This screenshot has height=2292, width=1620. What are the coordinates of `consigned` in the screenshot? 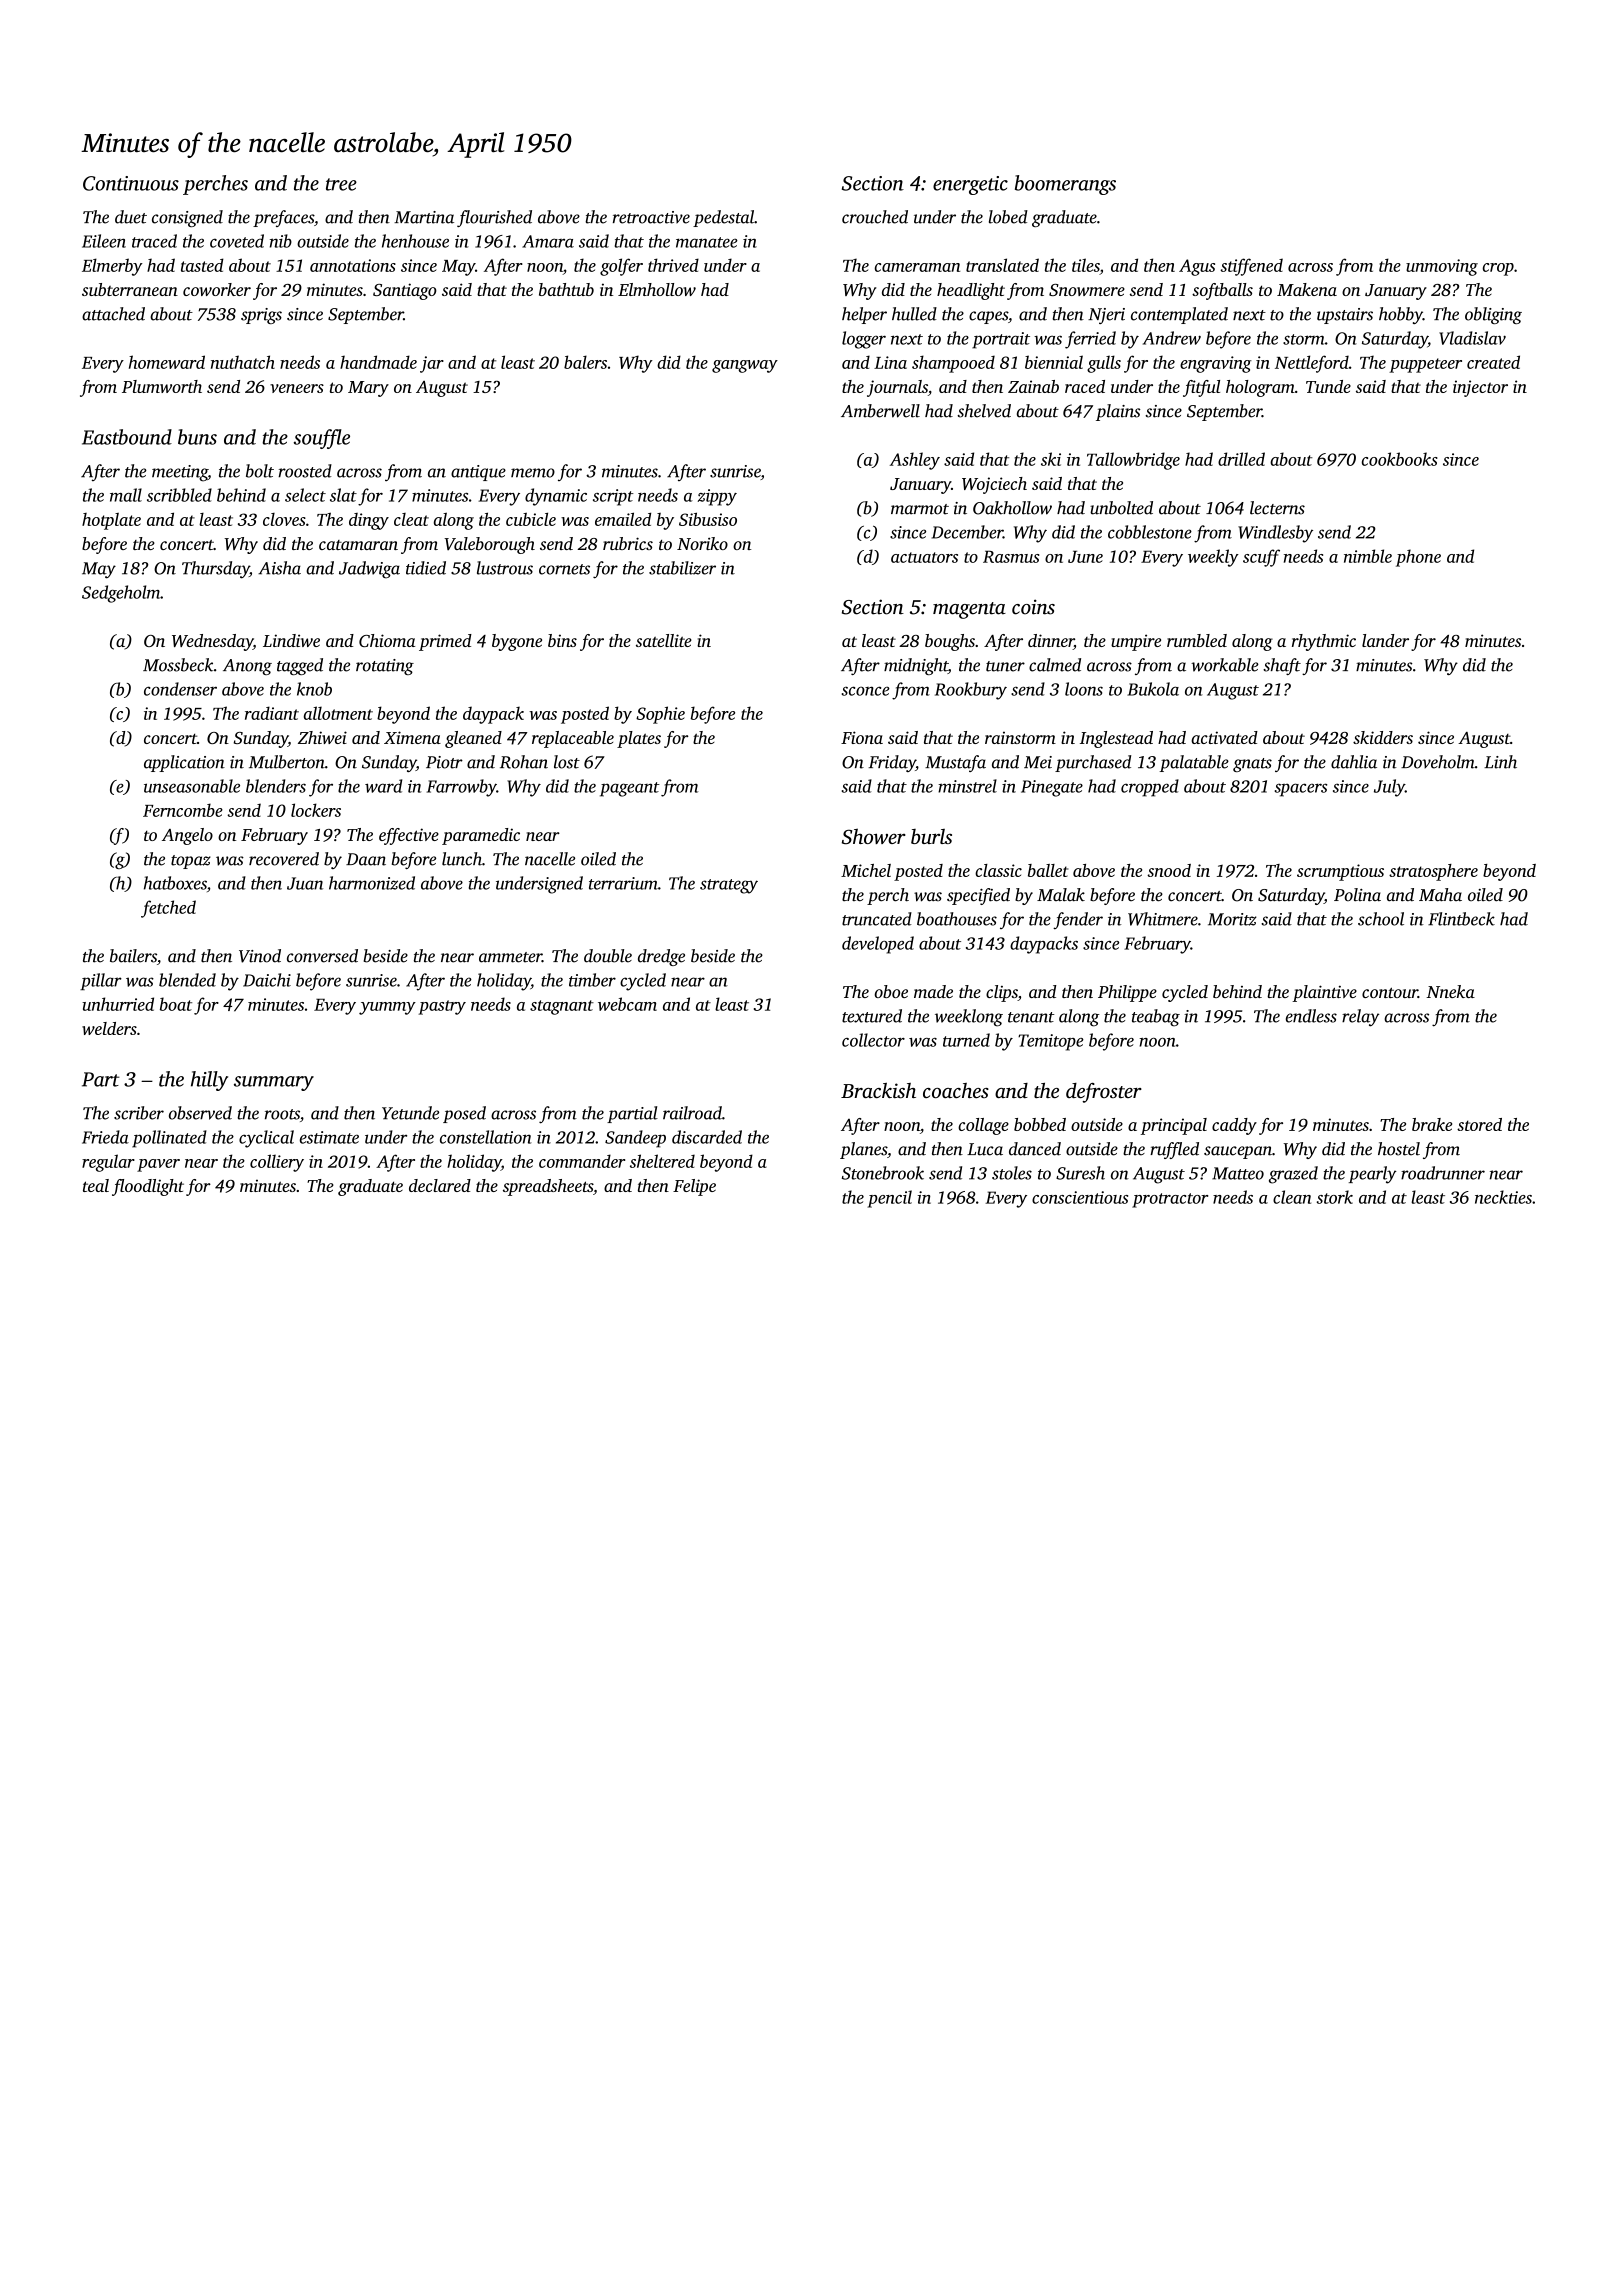 It's located at (187, 218).
